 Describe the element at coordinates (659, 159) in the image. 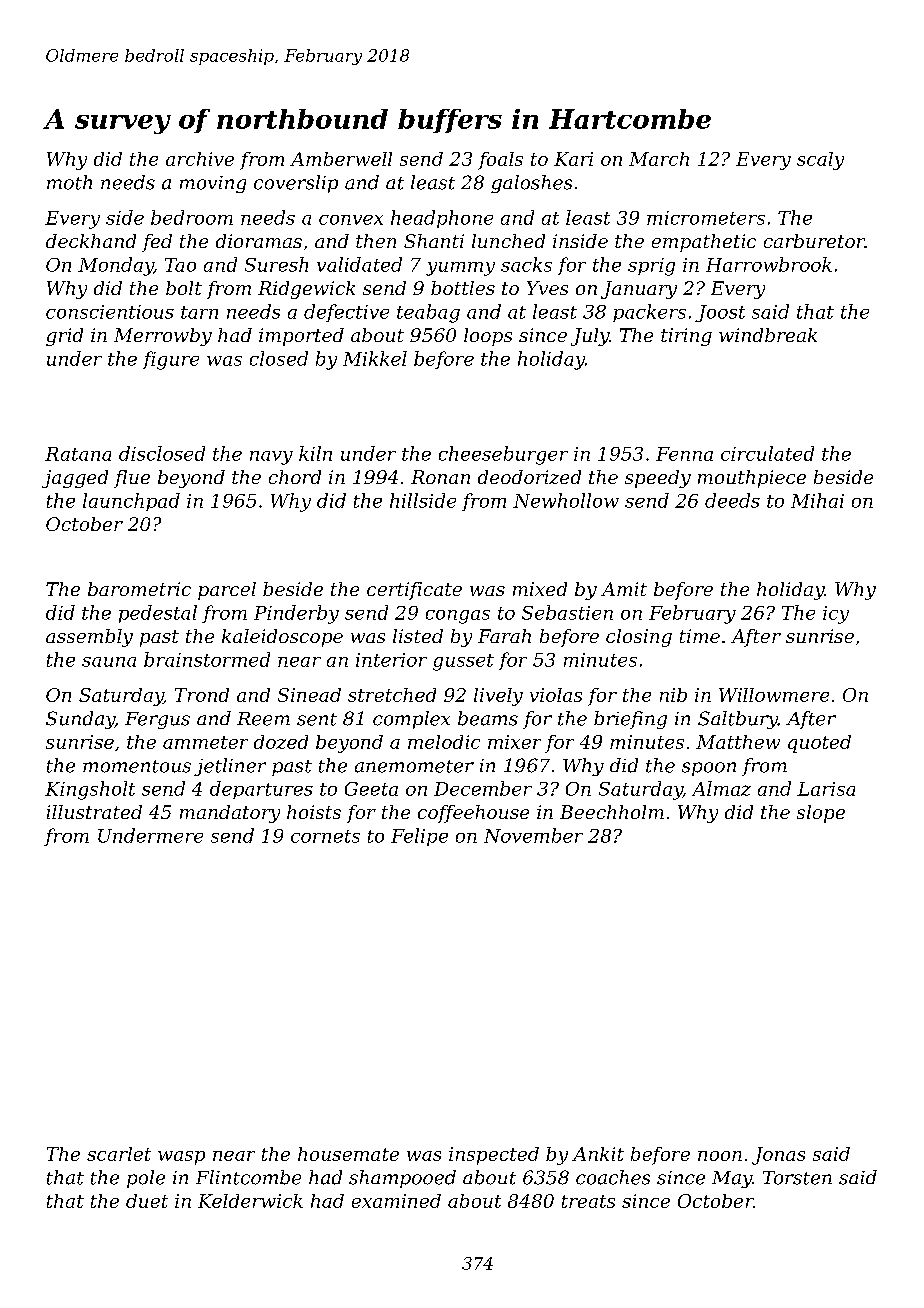

I see `March` at that location.
